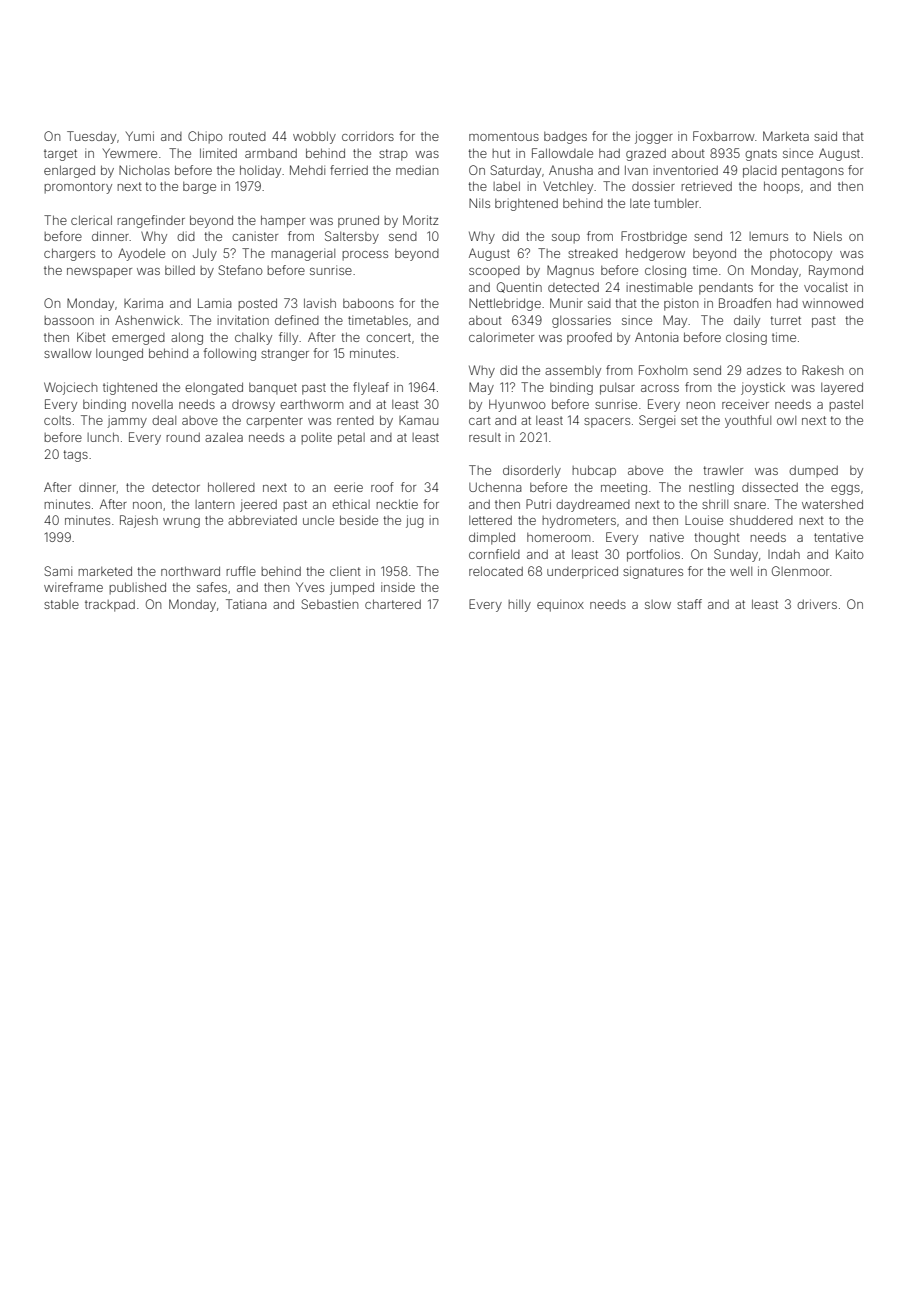 Image resolution: width=908 pixels, height=1316 pixels. Describe the element at coordinates (139, 521) in the document. I see `Rajesh` at that location.
